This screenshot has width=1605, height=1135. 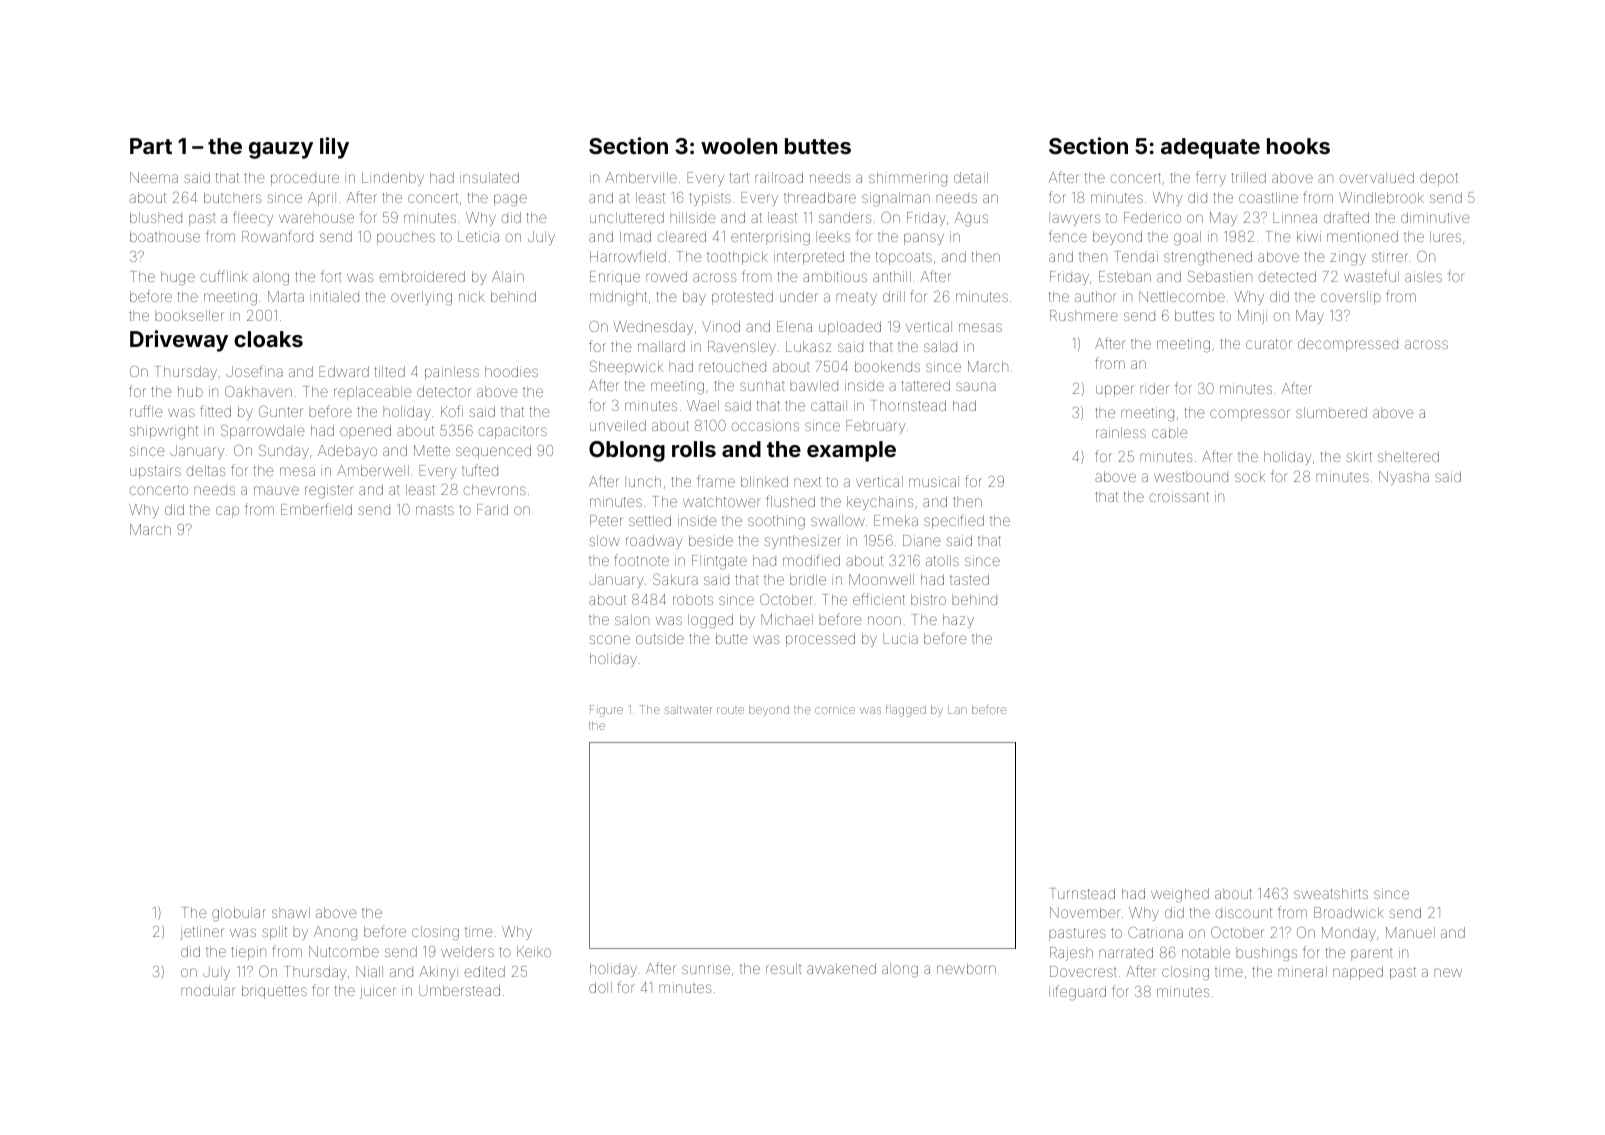 I want to click on goal, so click(x=1187, y=238).
